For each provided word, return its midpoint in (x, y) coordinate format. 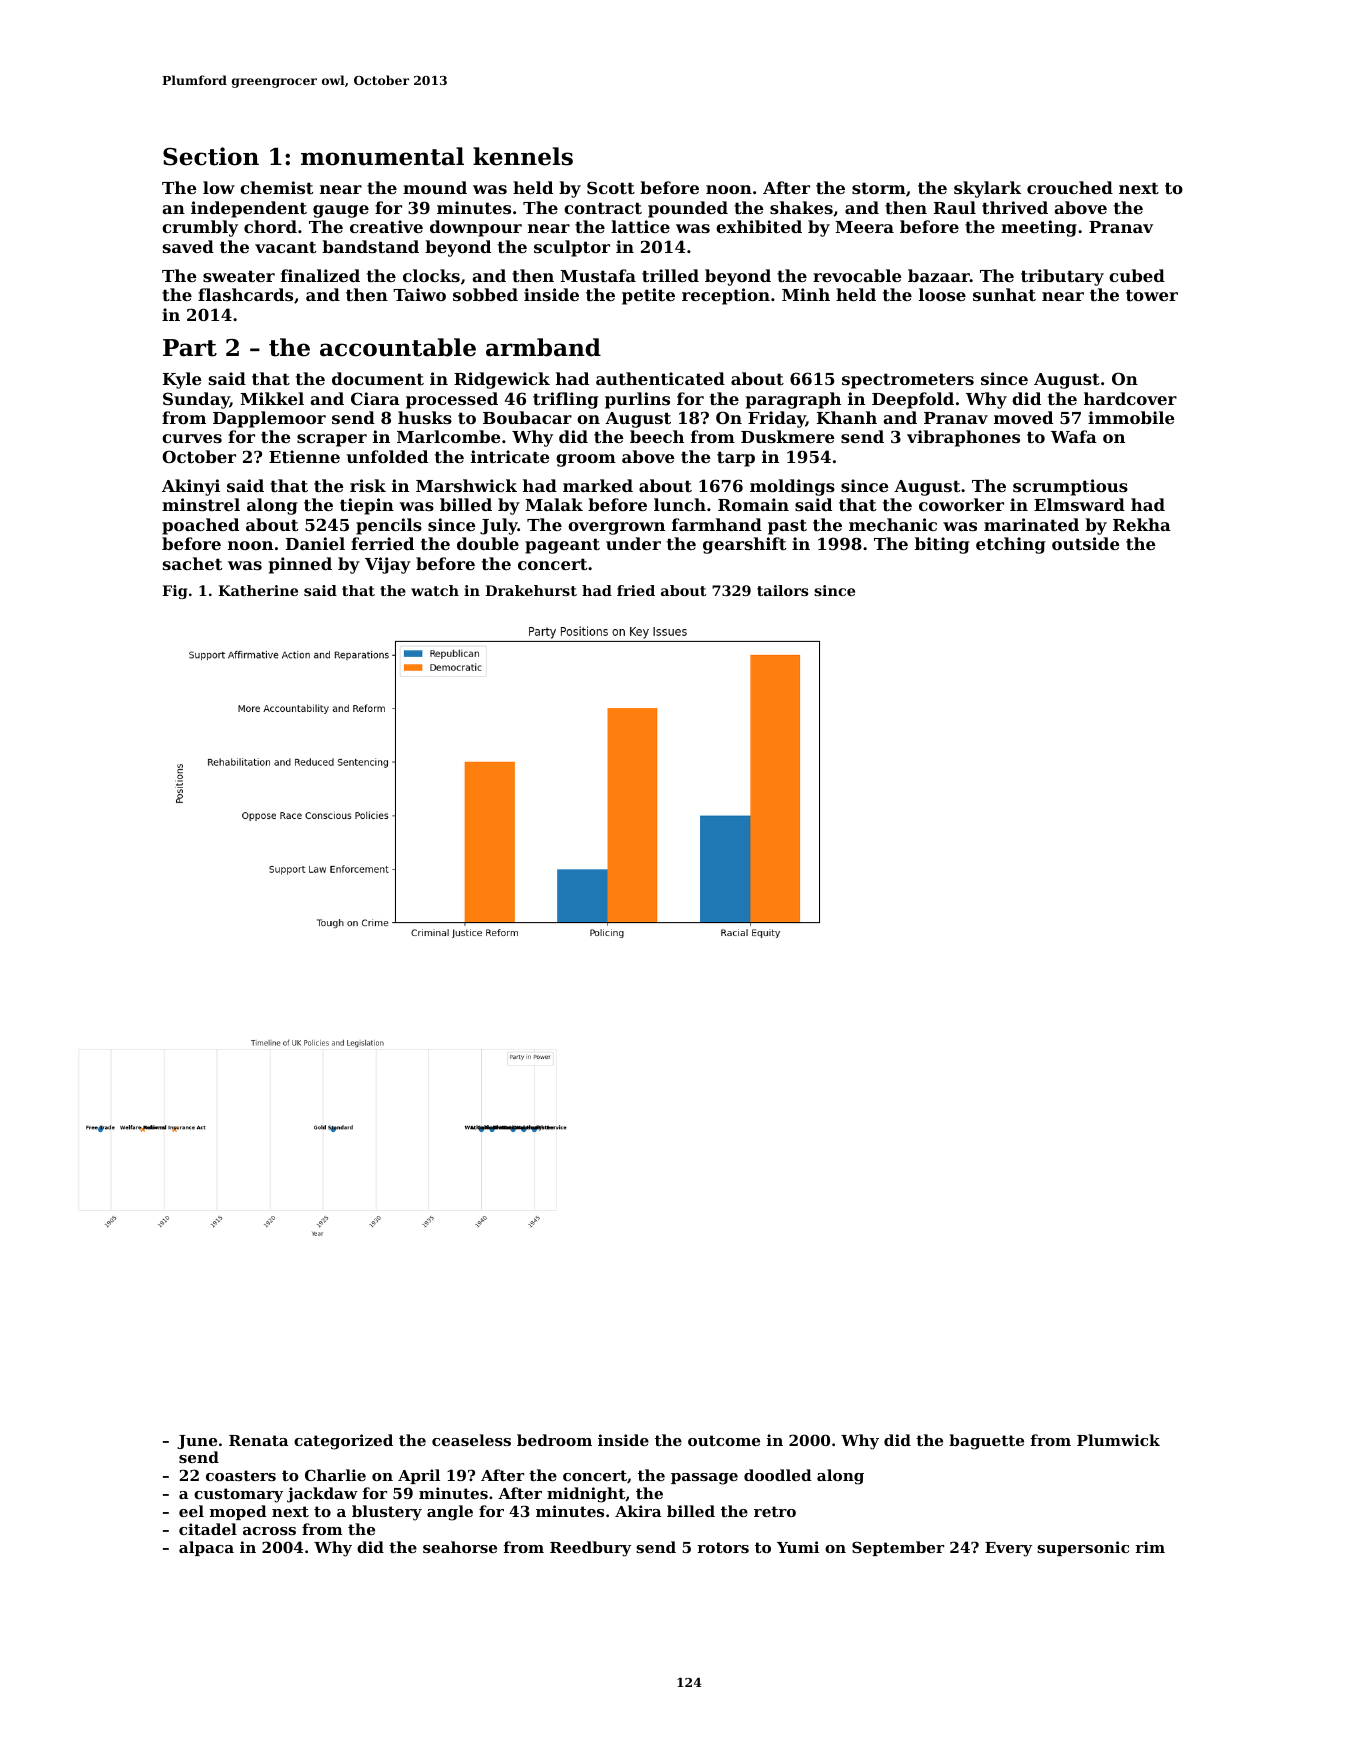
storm (879, 188)
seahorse (460, 1547)
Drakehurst (531, 590)
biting (942, 545)
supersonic (1083, 1548)
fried (636, 590)
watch (435, 590)
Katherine (258, 590)
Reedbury (590, 1549)
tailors (782, 590)
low (219, 187)
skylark (987, 189)
